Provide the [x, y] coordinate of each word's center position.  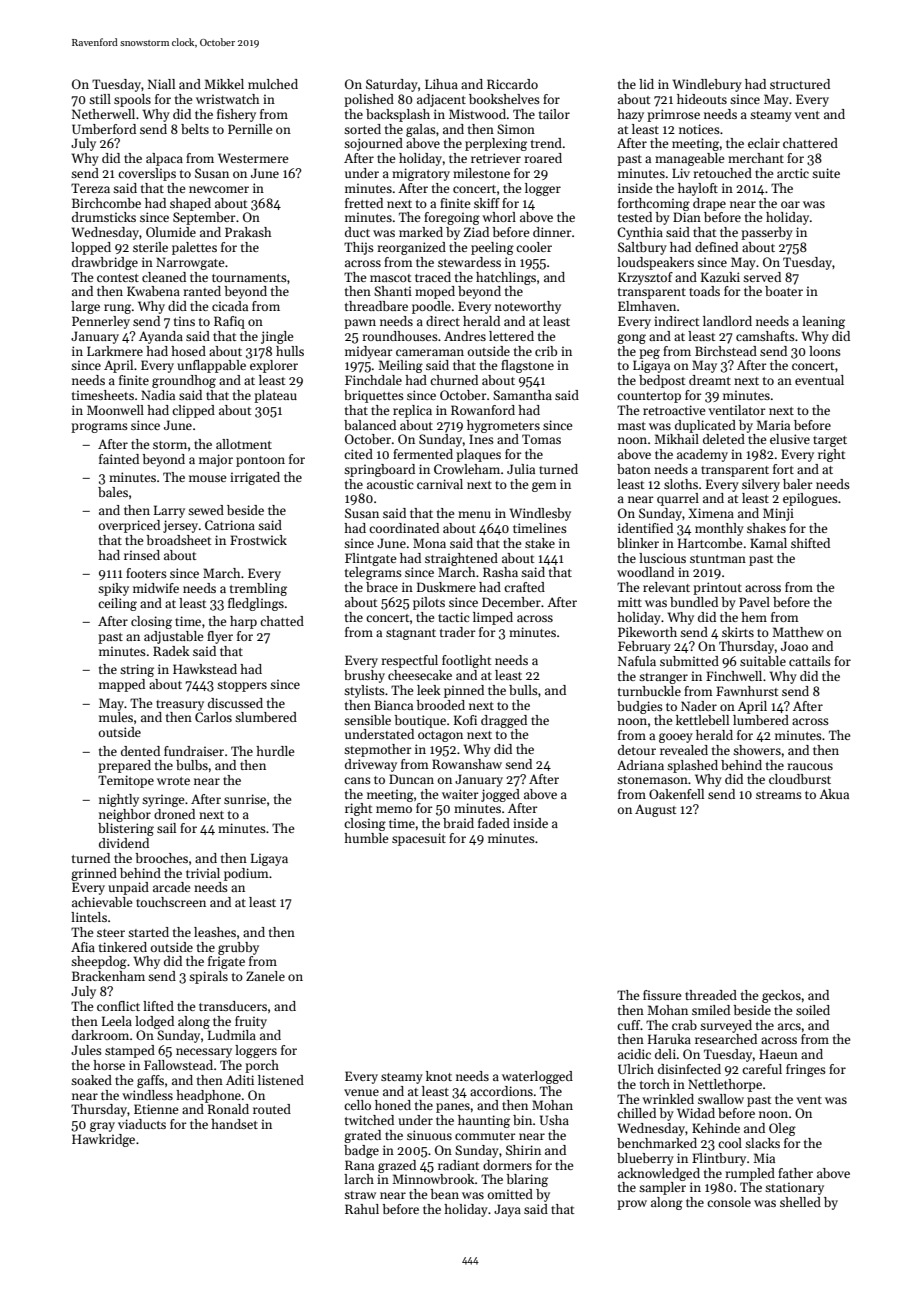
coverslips [147, 174]
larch [359, 1179]
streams [779, 795]
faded [494, 823]
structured [800, 84]
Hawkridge [103, 1140]
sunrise [245, 799]
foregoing [452, 218]
